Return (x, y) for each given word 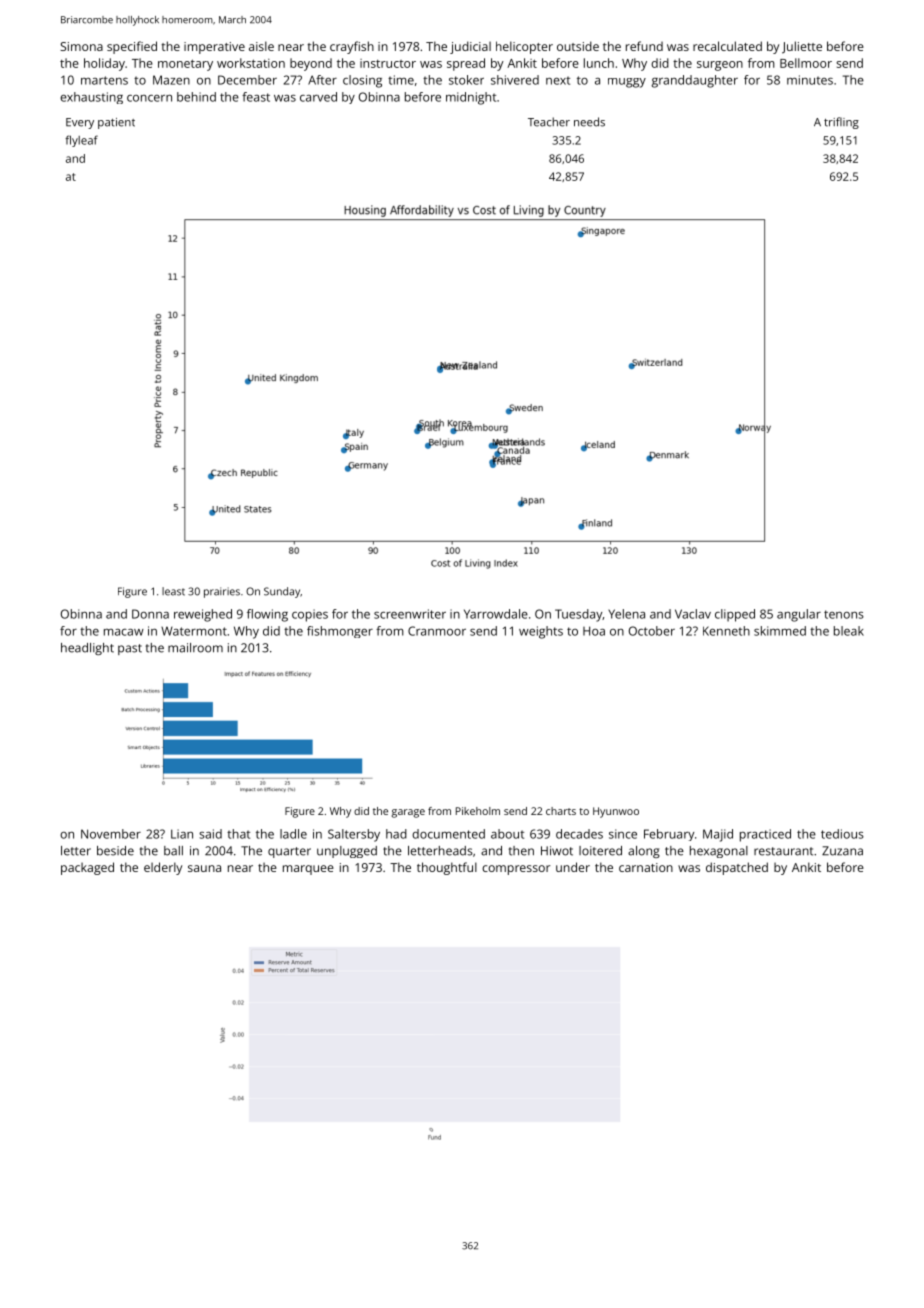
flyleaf (81, 141)
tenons (844, 614)
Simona (81, 46)
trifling (841, 123)
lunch (599, 63)
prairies (222, 592)
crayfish (352, 47)
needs (589, 122)
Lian (182, 834)
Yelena (626, 614)
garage (408, 813)
